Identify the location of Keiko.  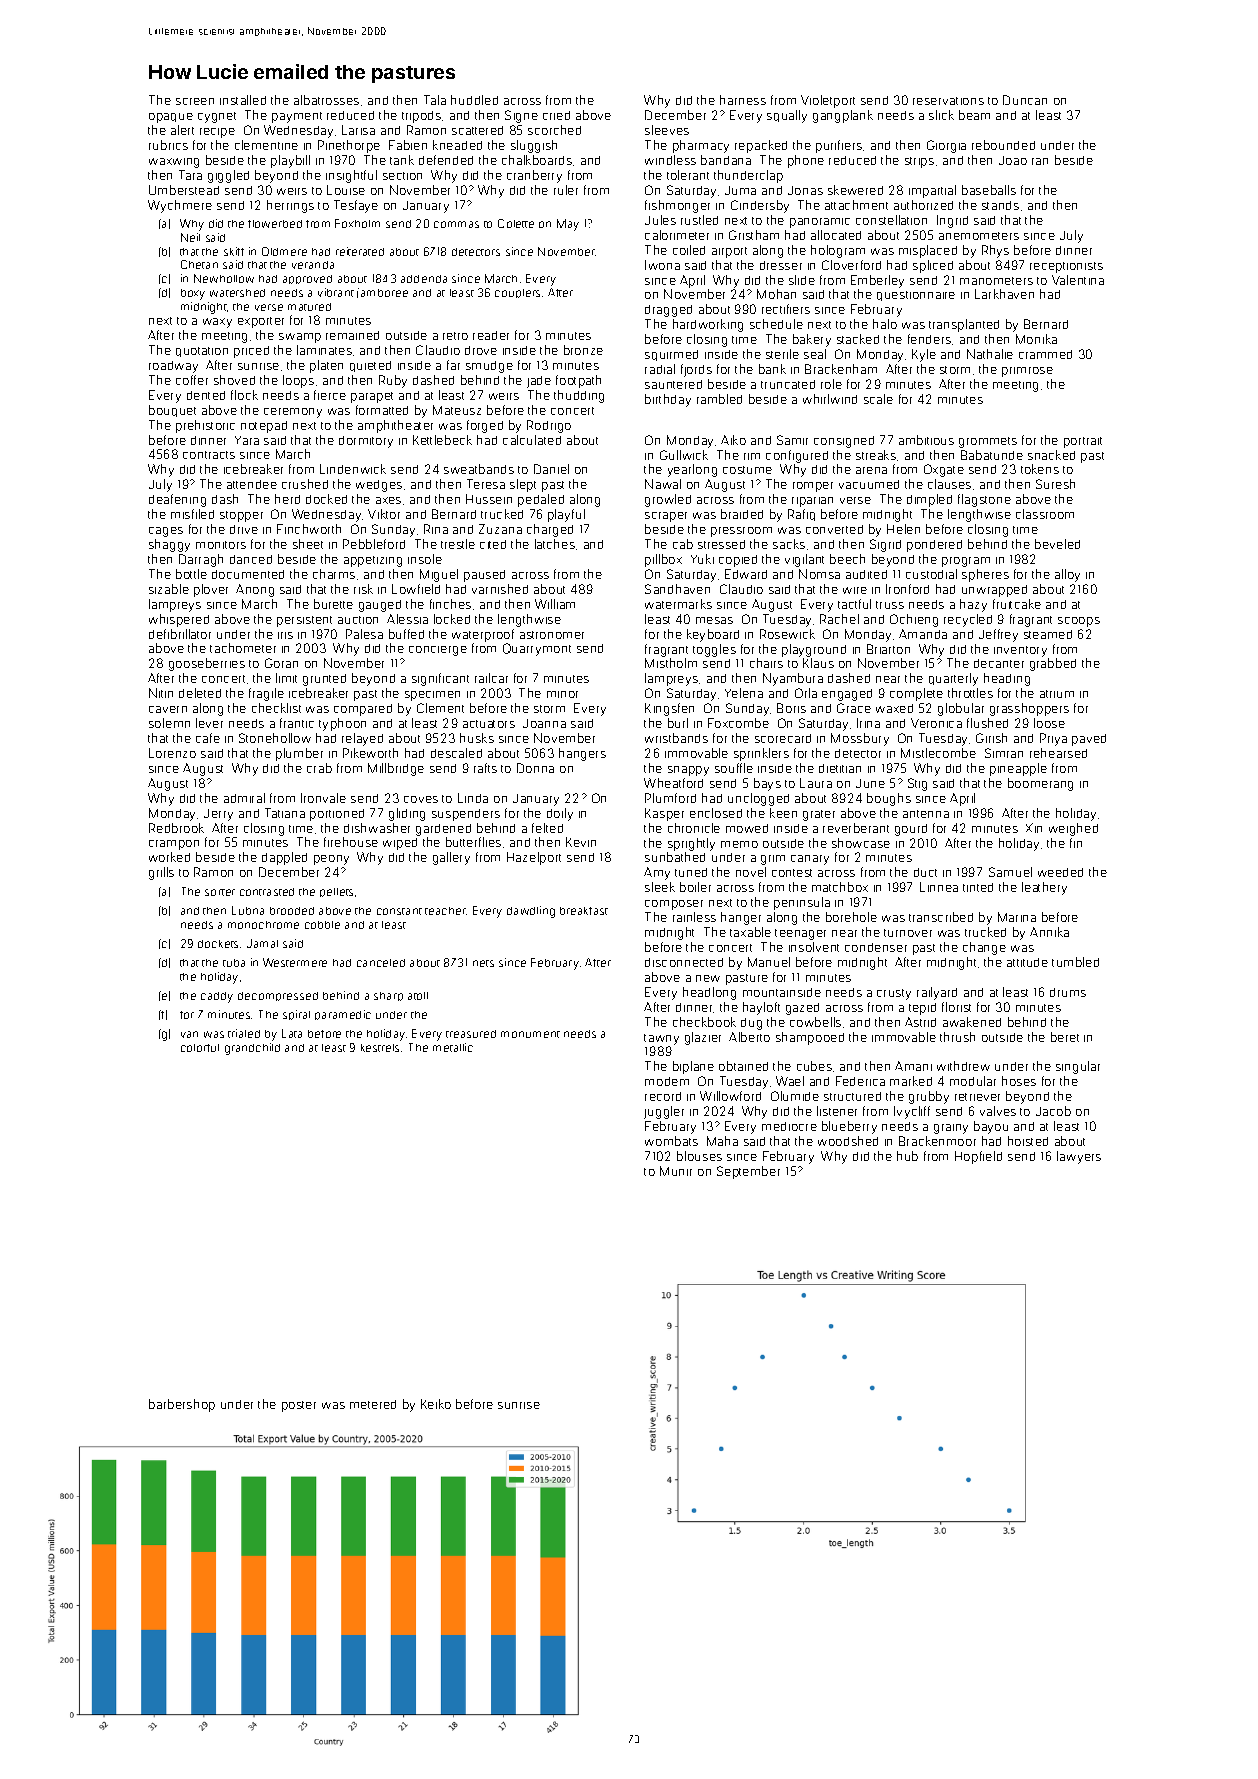
(436, 1404).
